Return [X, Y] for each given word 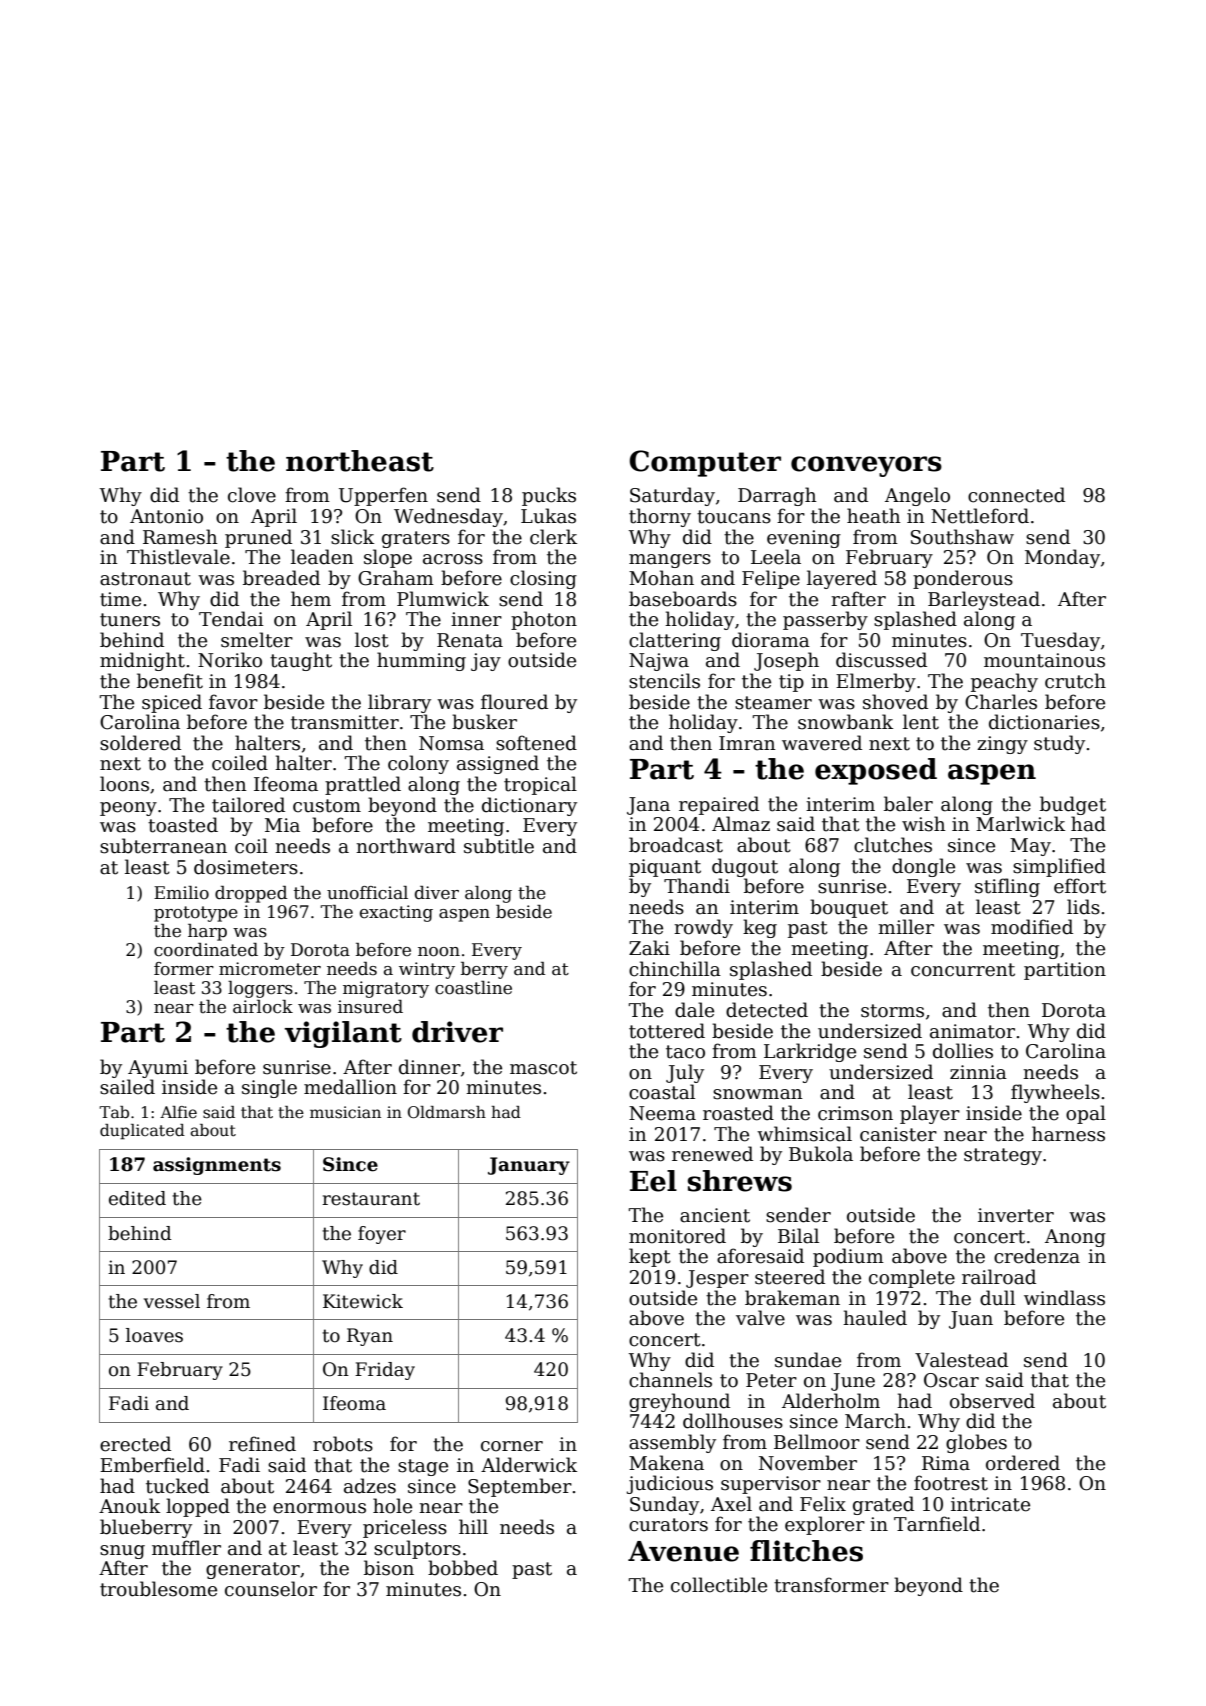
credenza [1037, 1256]
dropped [251, 894]
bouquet [849, 908]
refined [262, 1444]
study [1059, 744]
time [120, 599]
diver [437, 893]
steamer [773, 703]
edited [137, 1198]
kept [650, 1257]
